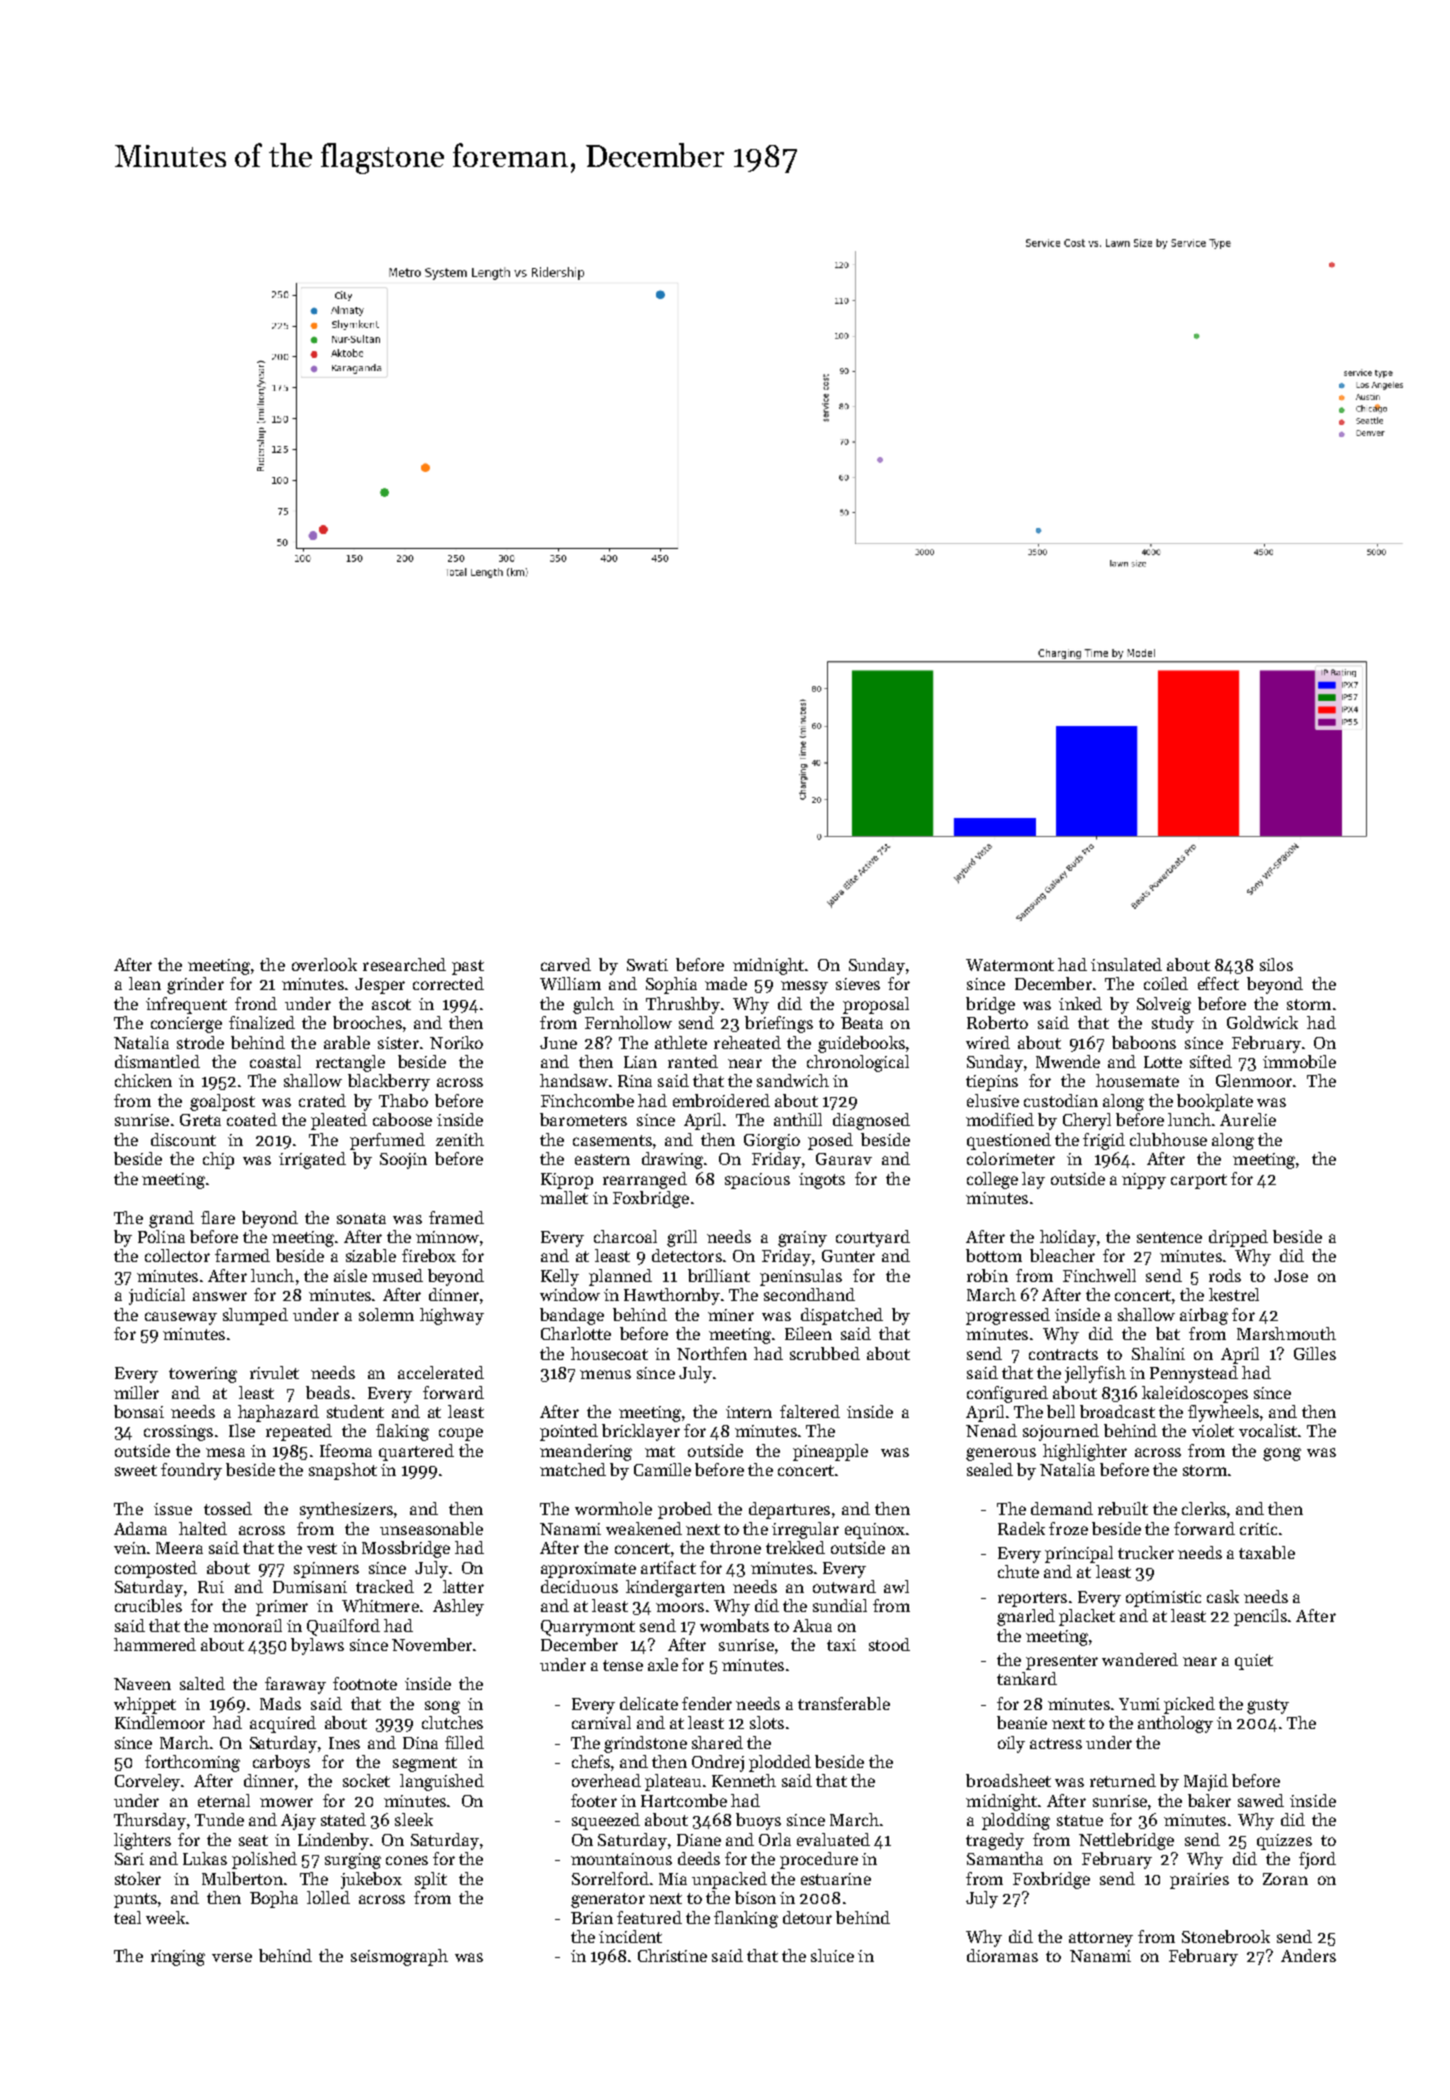 The image size is (1450, 2100). I want to click on quartered, so click(416, 1452).
